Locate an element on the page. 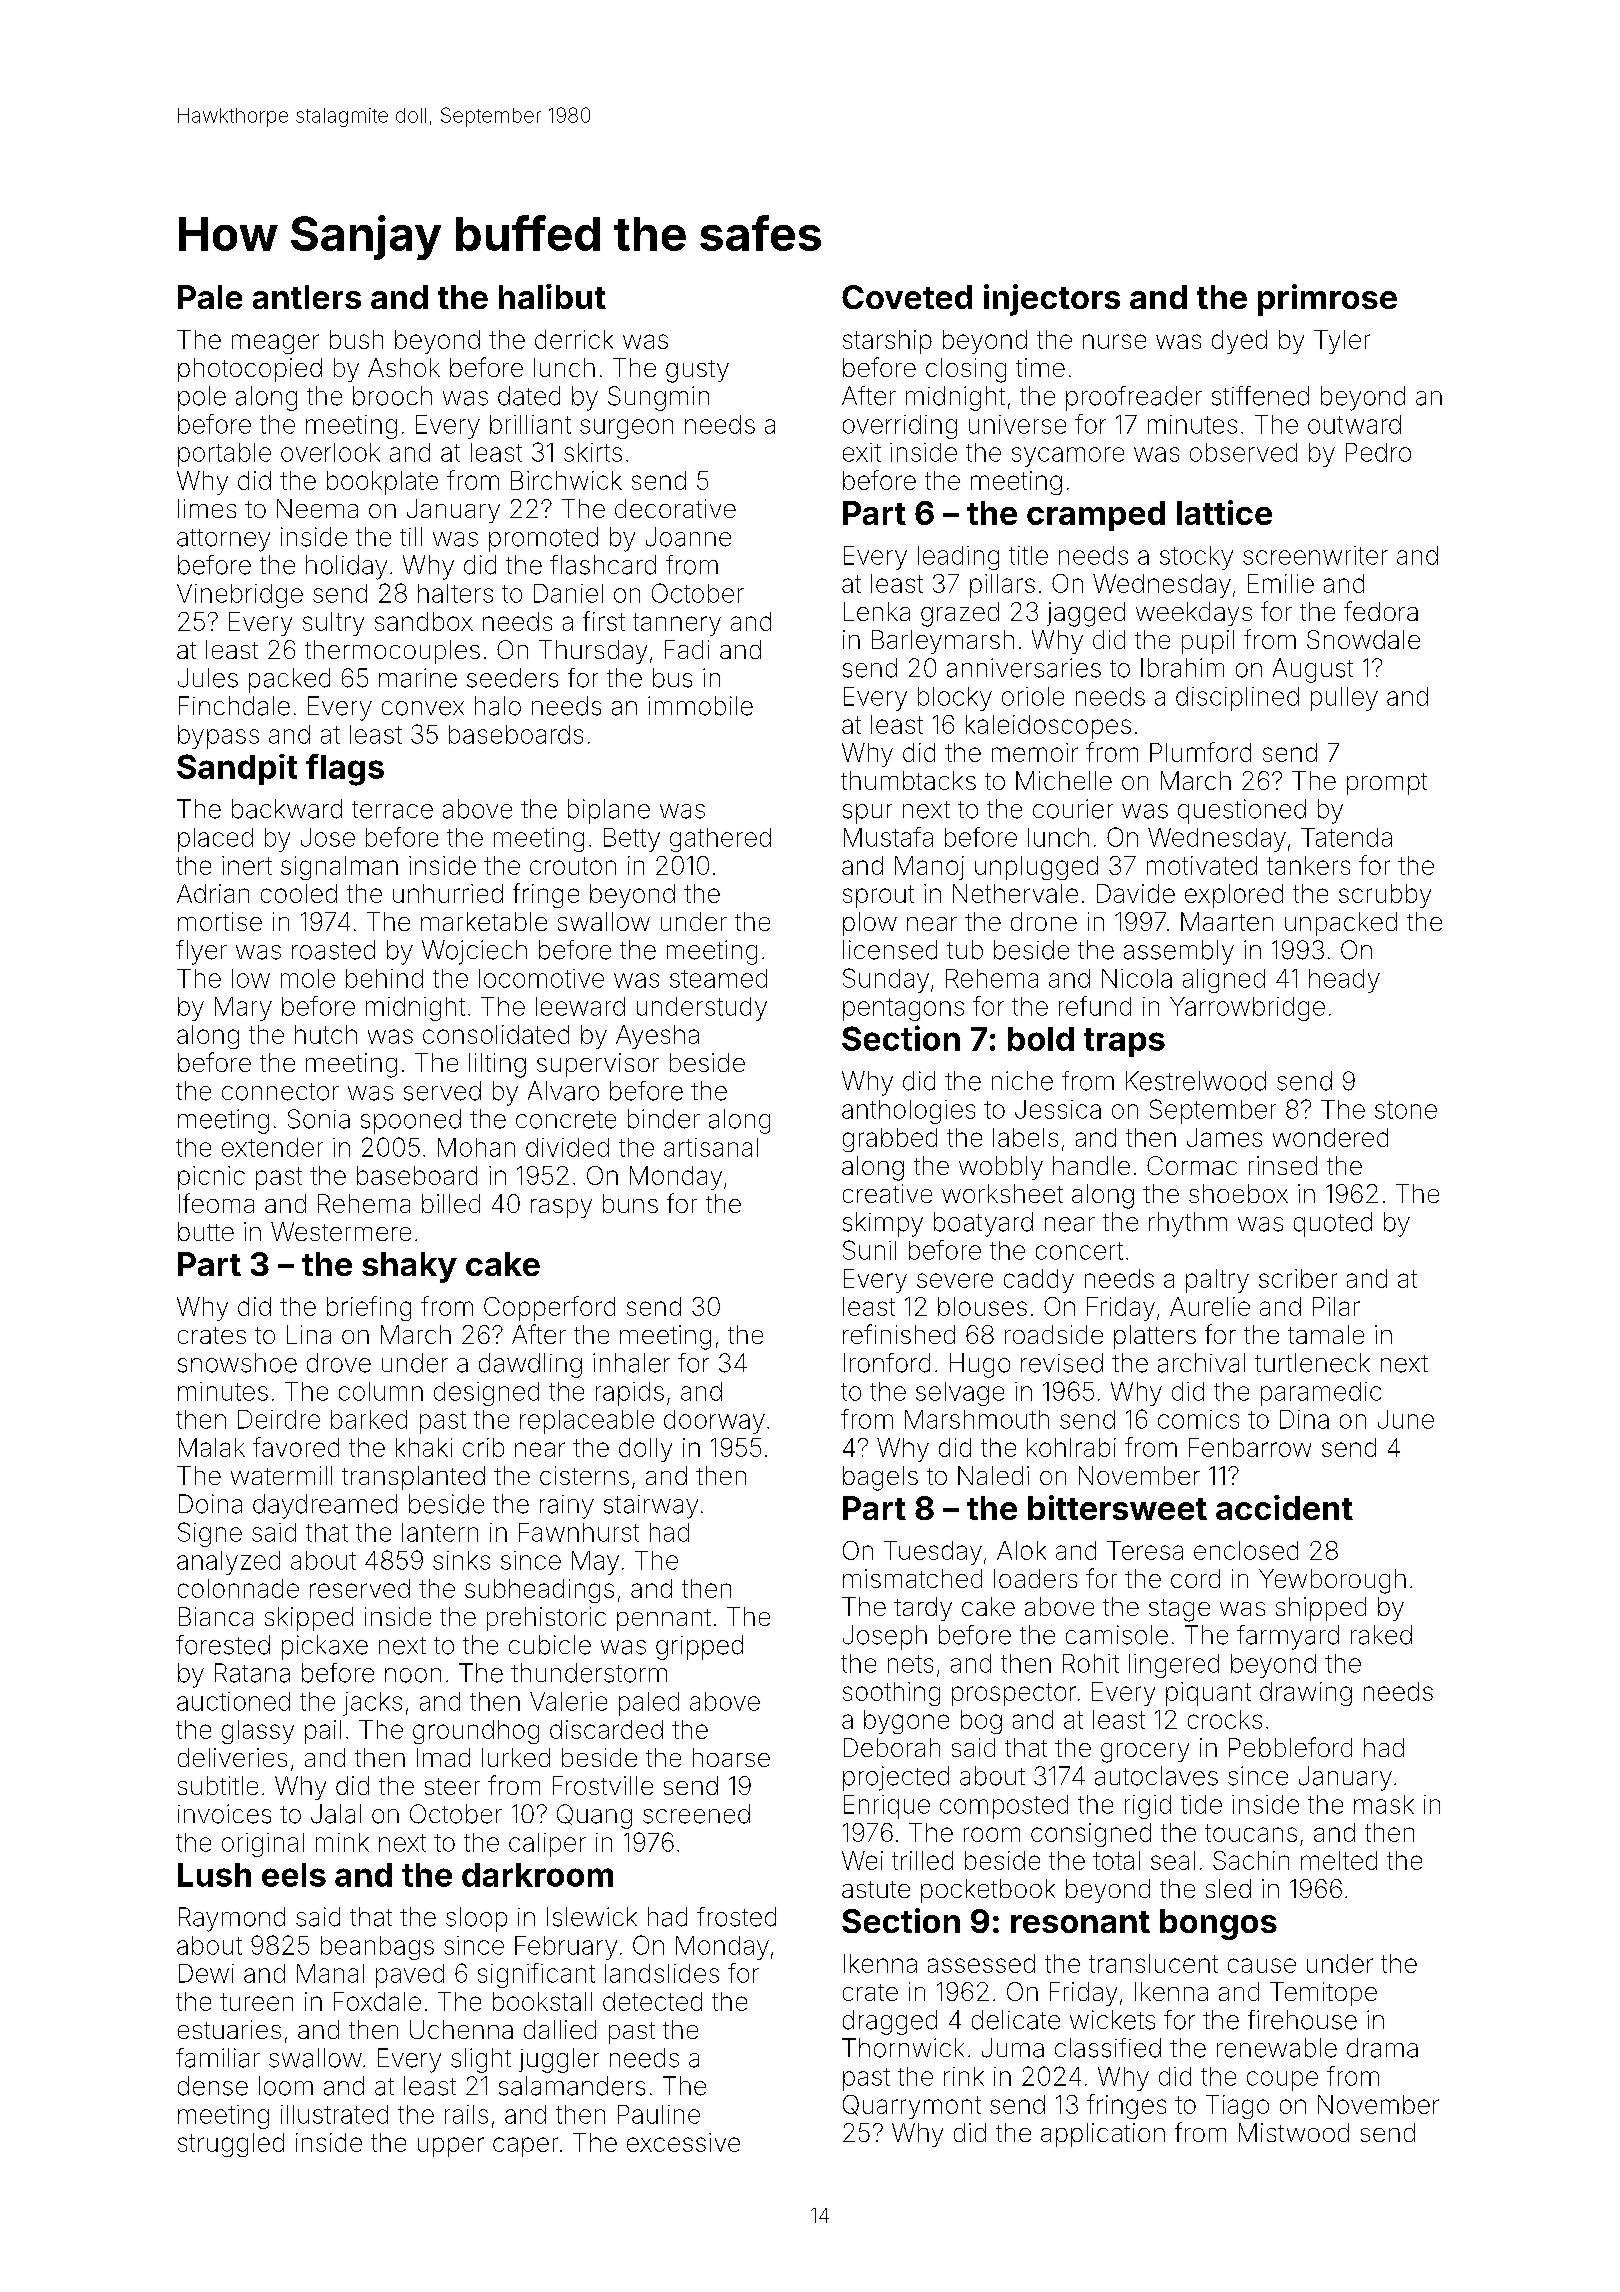 Image resolution: width=1620 pixels, height=2292 pixels. leading is located at coordinates (958, 558).
